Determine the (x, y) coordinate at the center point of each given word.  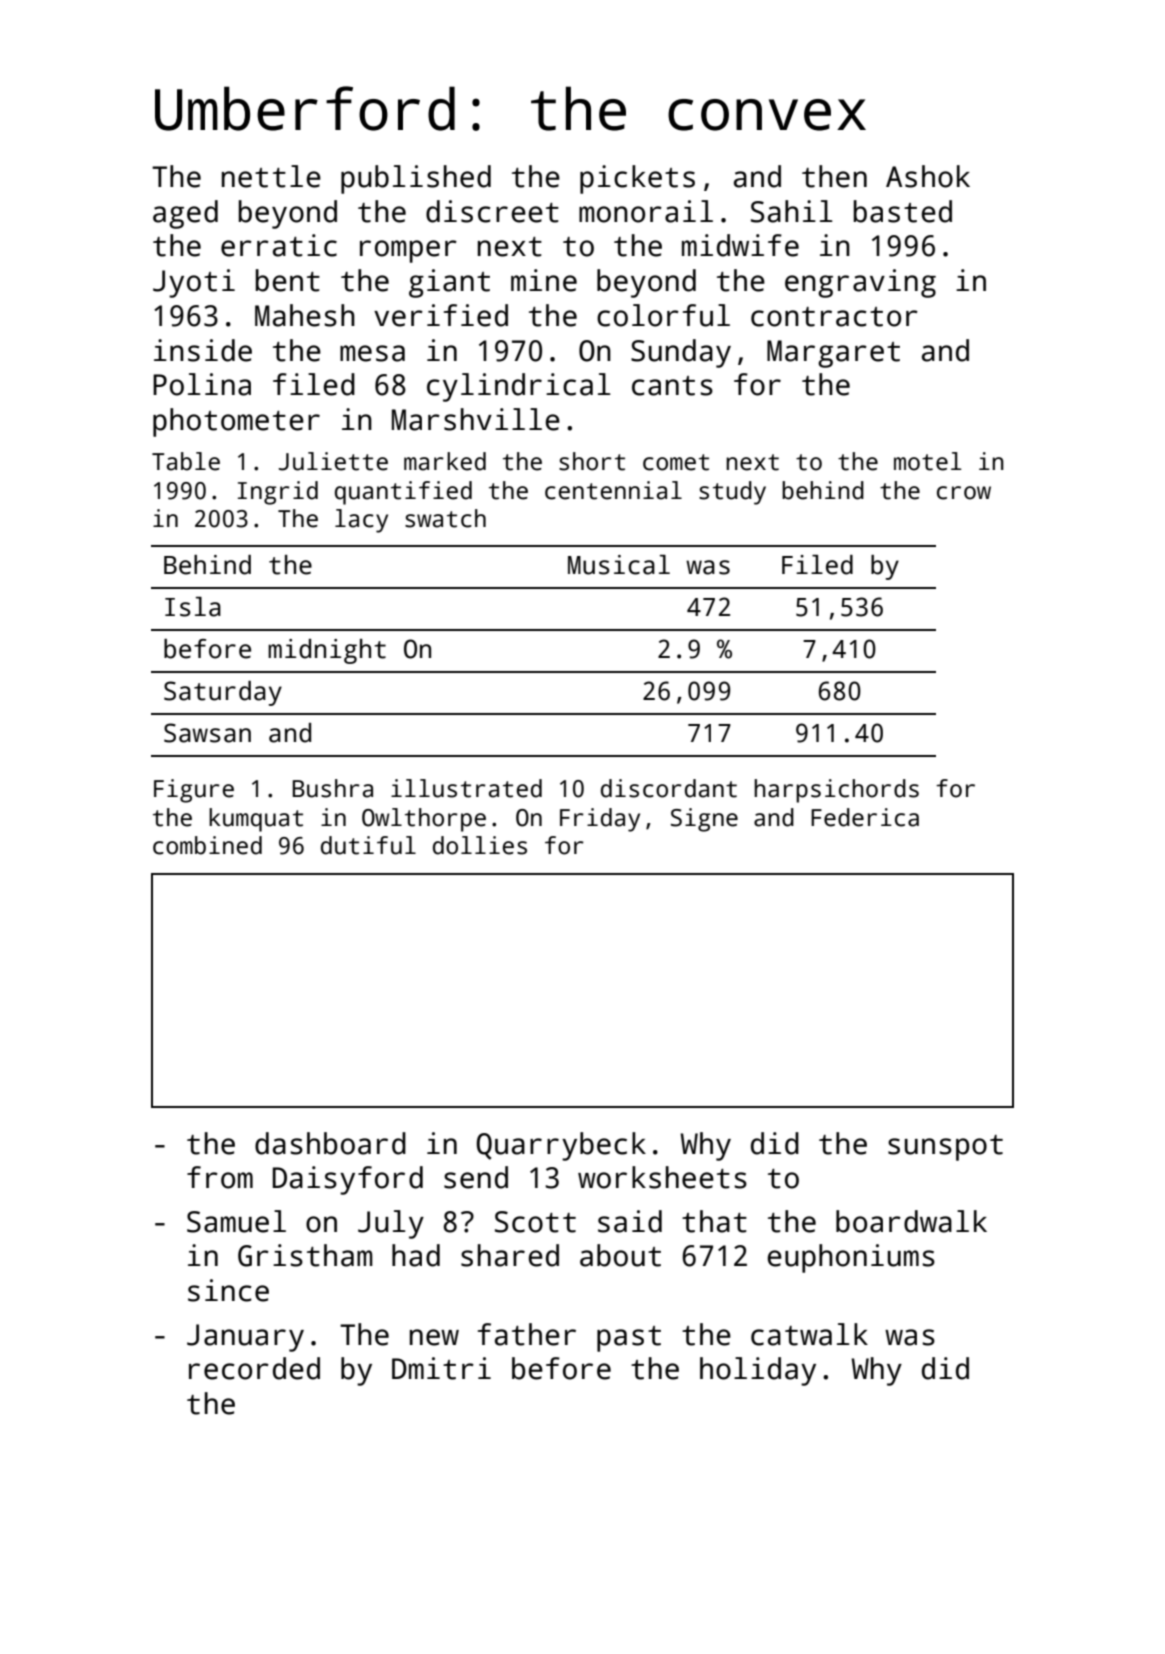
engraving (860, 283)
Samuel (236, 1221)
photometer (236, 422)
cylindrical (519, 387)
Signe (704, 820)
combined (207, 845)
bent (288, 280)
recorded (254, 1368)
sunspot (945, 1148)
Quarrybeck (561, 1146)
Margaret (833, 354)
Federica (865, 817)
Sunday (681, 353)
